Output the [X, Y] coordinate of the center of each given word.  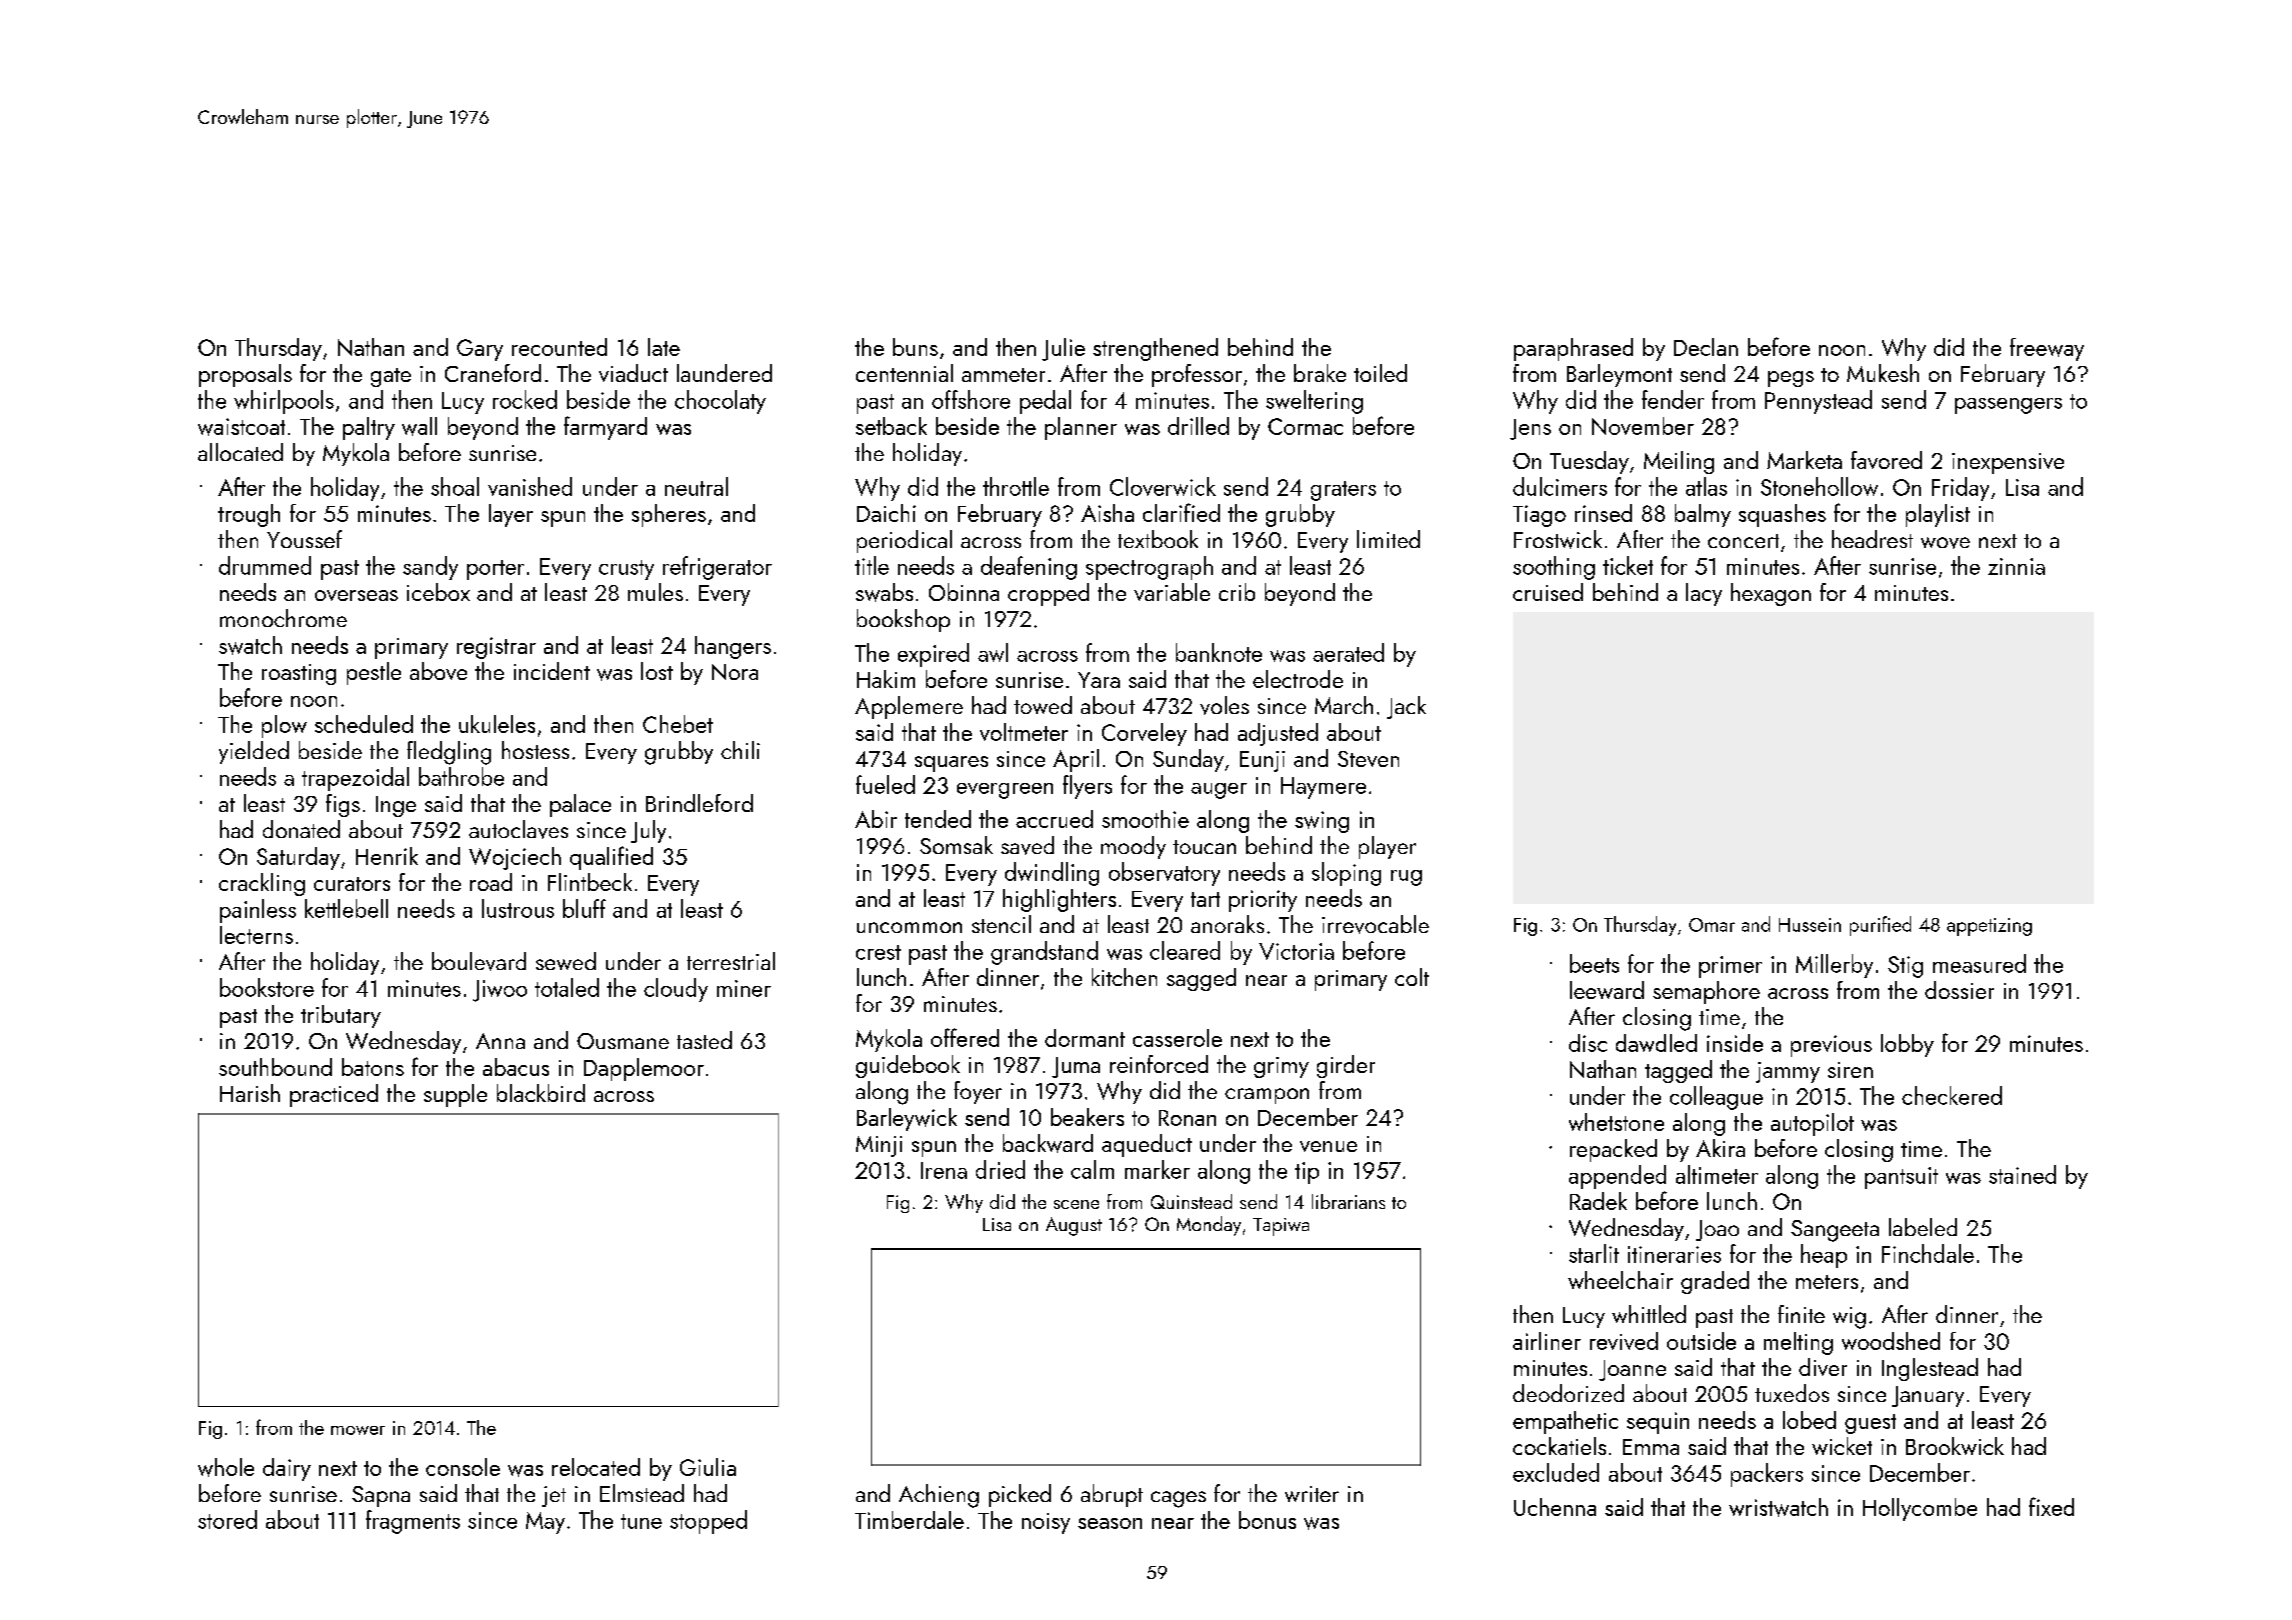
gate [391, 377]
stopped [708, 1522]
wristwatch [1778, 1507]
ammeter [1003, 375]
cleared [1185, 950]
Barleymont [1619, 375]
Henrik [387, 856]
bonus [1267, 1520]
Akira [1720, 1148]
